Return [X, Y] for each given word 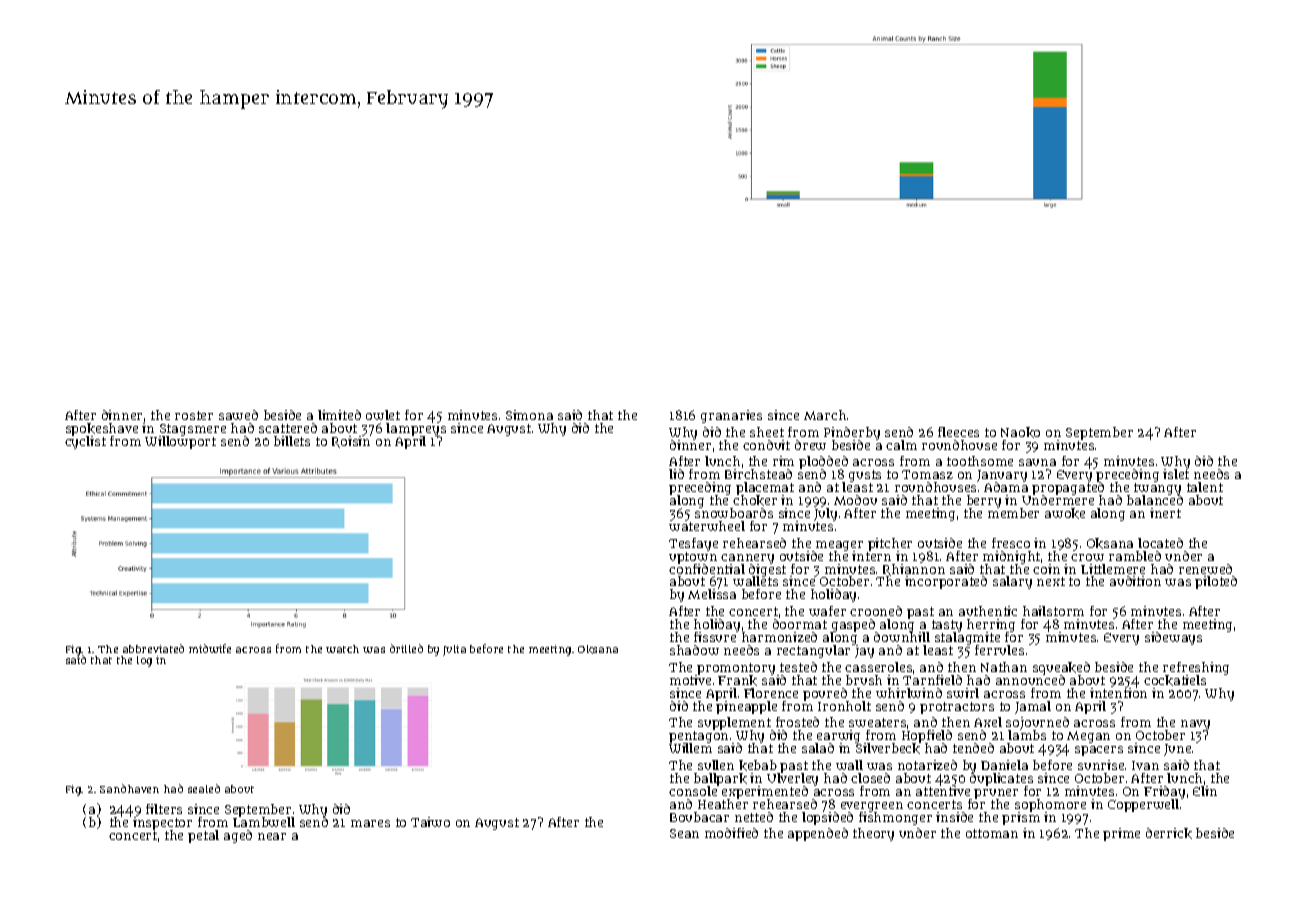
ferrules [999, 650]
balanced [1155, 500]
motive [690, 680]
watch [342, 649]
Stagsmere [193, 430]
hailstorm [1053, 611]
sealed [204, 788]
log [144, 661]
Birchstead [758, 474]
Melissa [712, 594]
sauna [1037, 462]
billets [292, 441]
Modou [855, 500]
